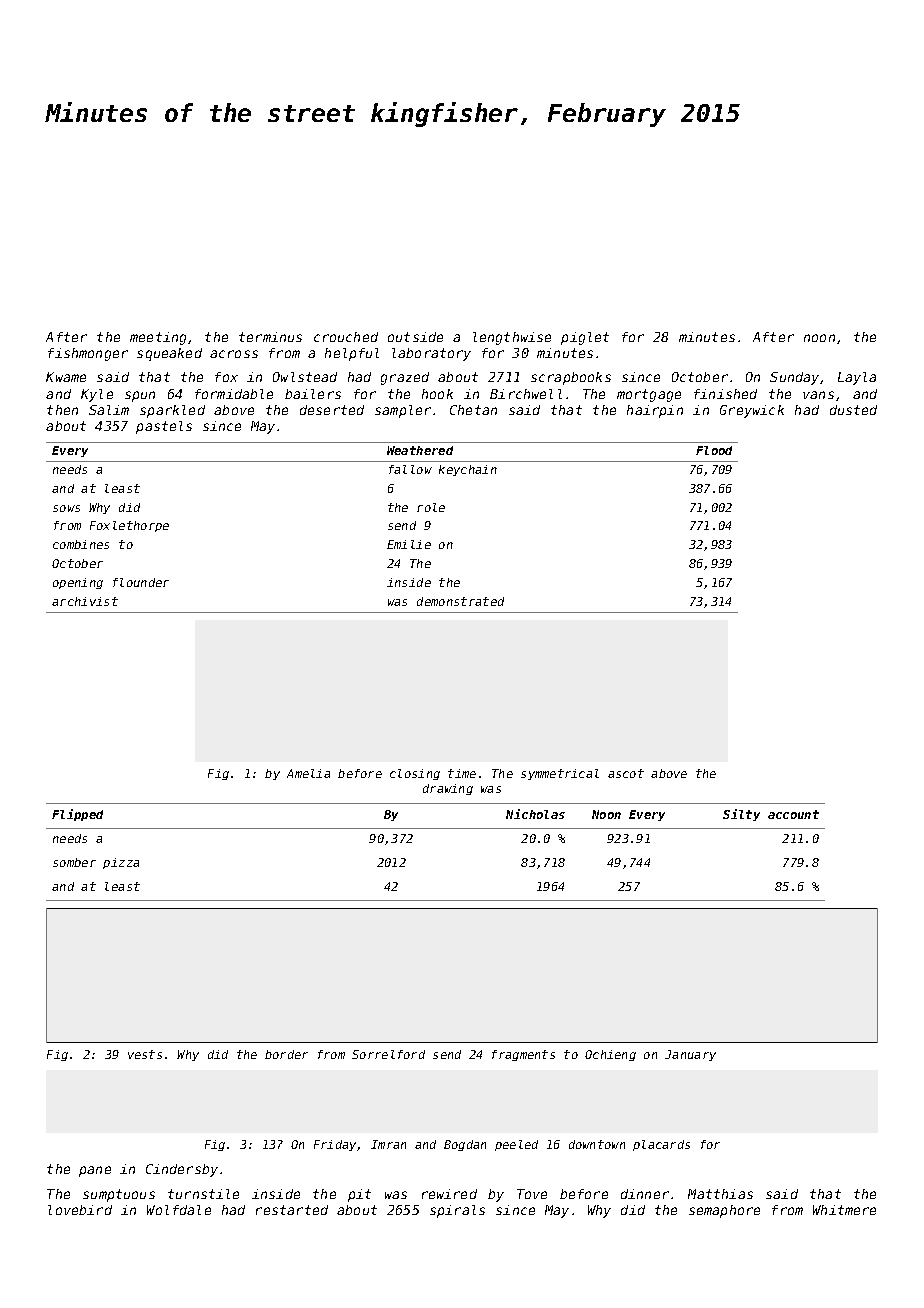 This page has width=924, height=1308. I want to click on meeting, so click(158, 338).
